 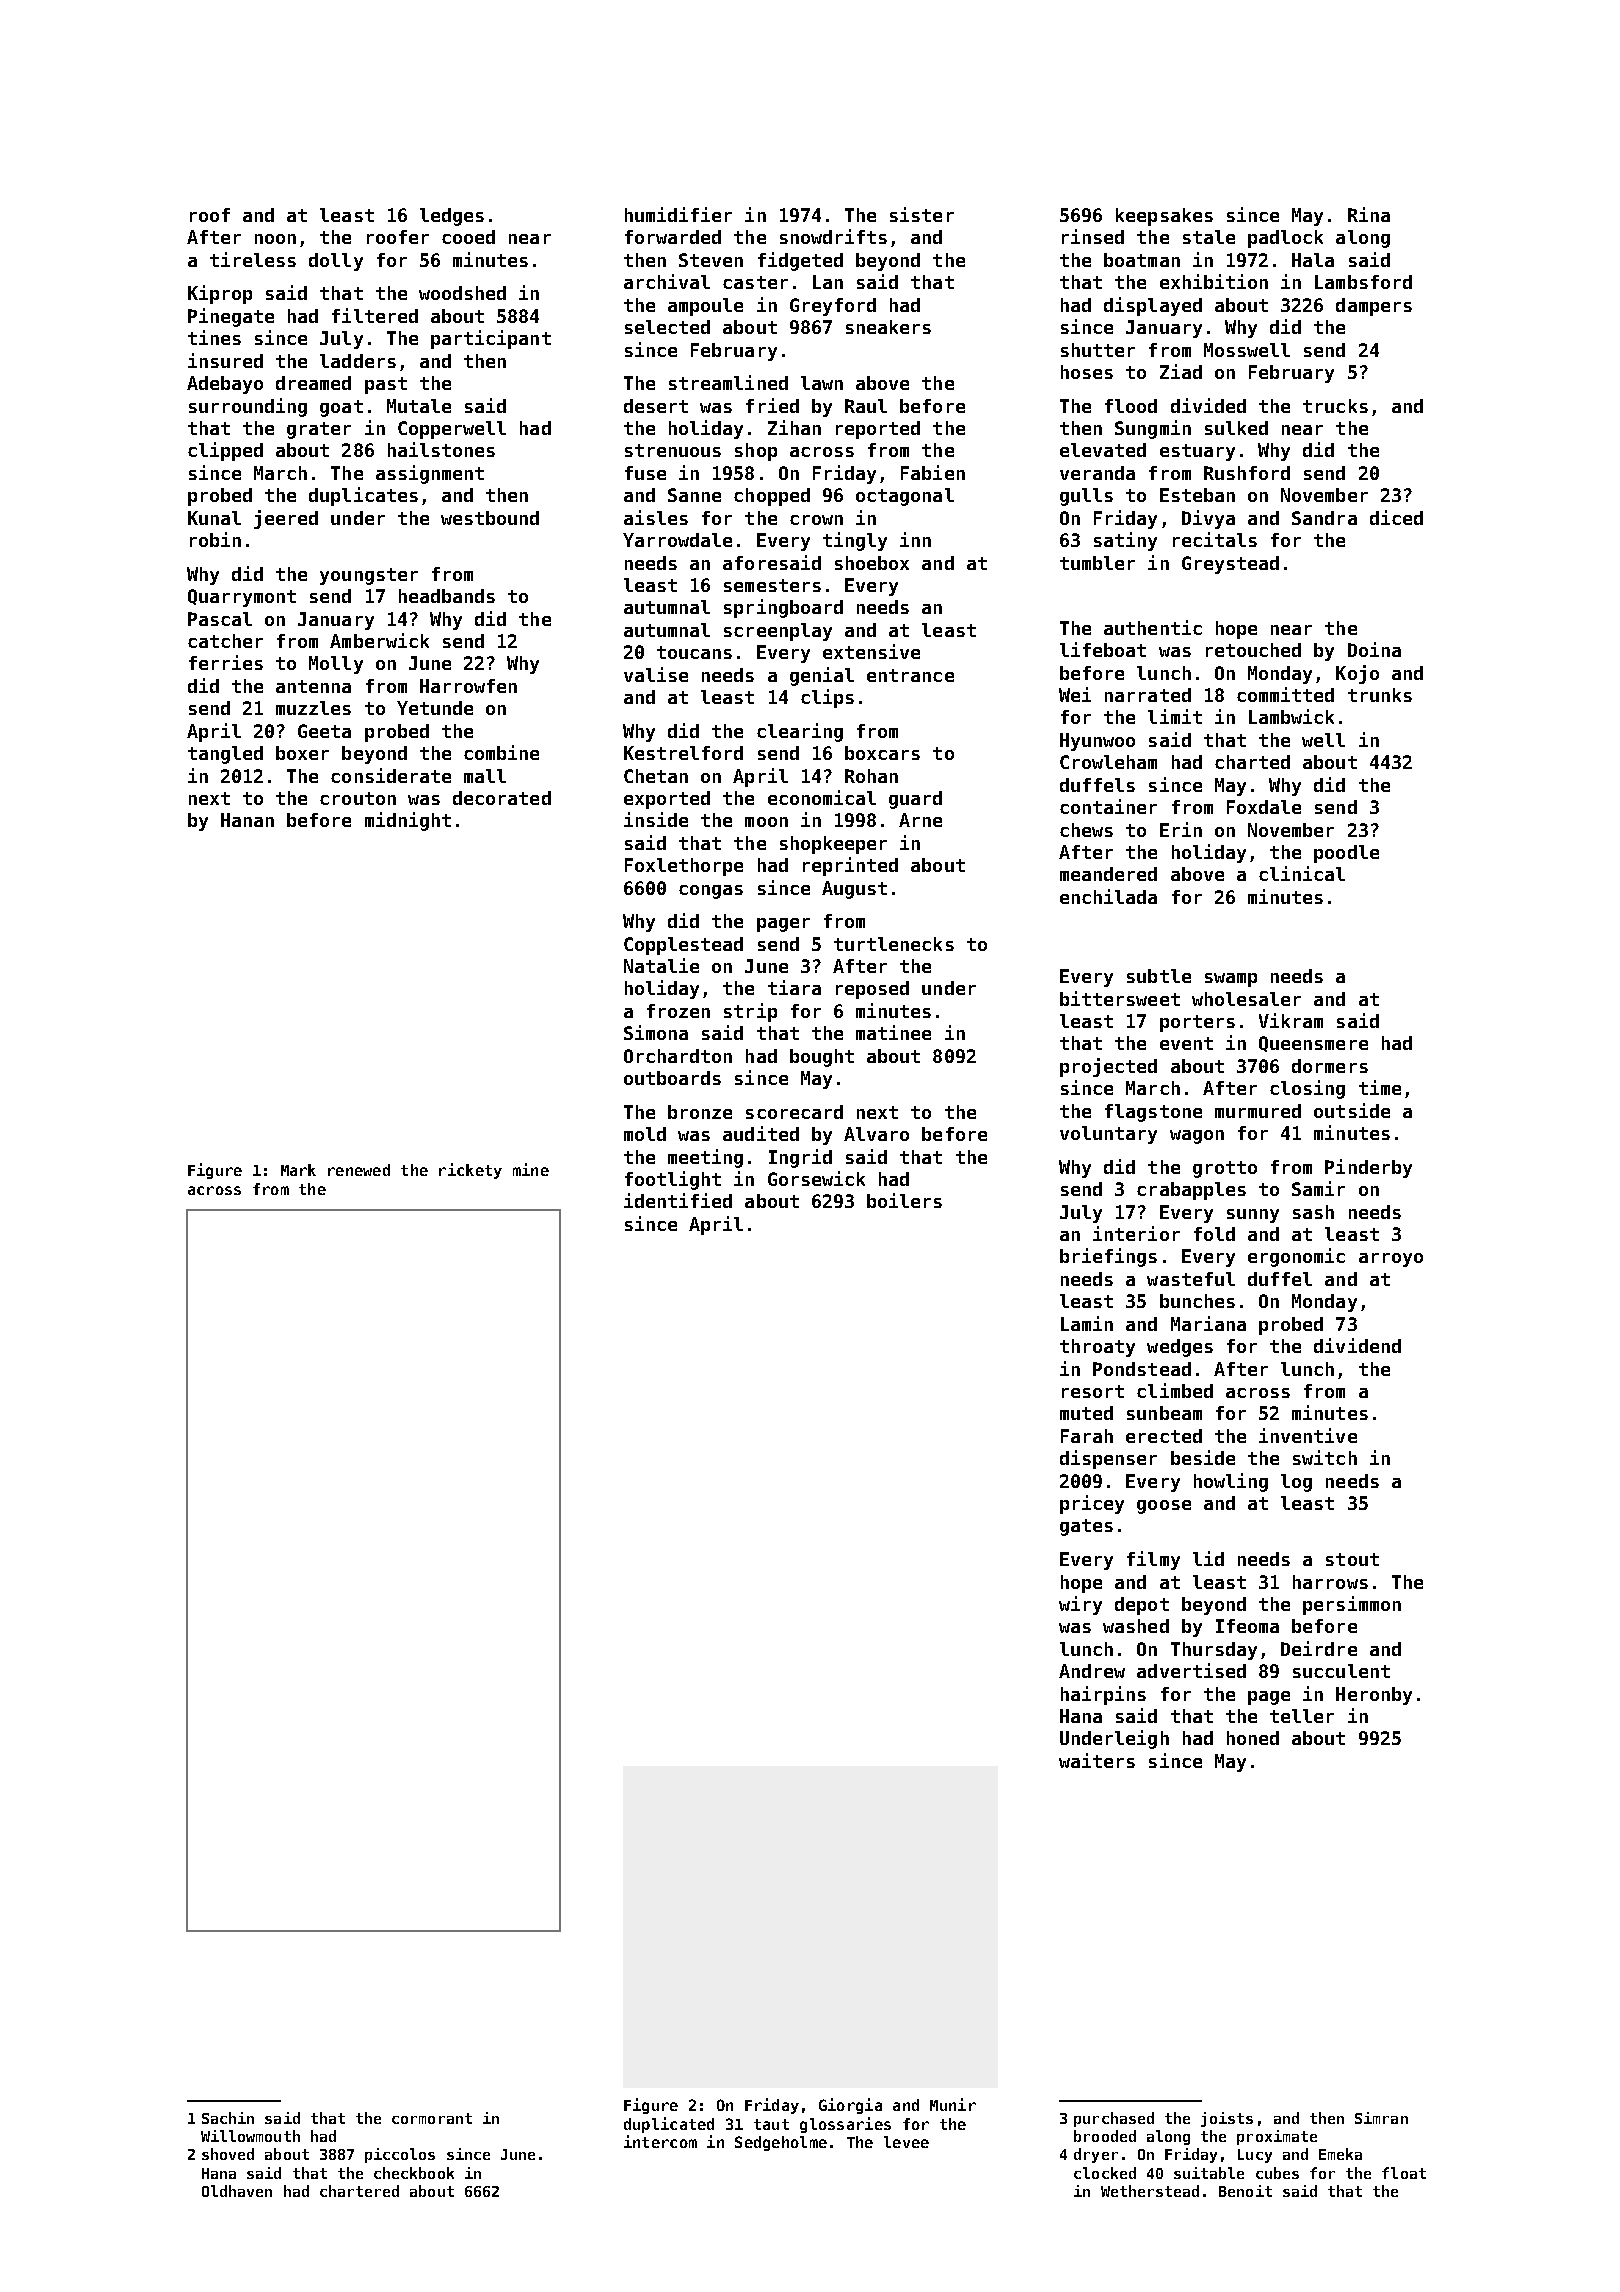 What do you see at coordinates (678, 214) in the screenshot?
I see `humidifier` at bounding box center [678, 214].
